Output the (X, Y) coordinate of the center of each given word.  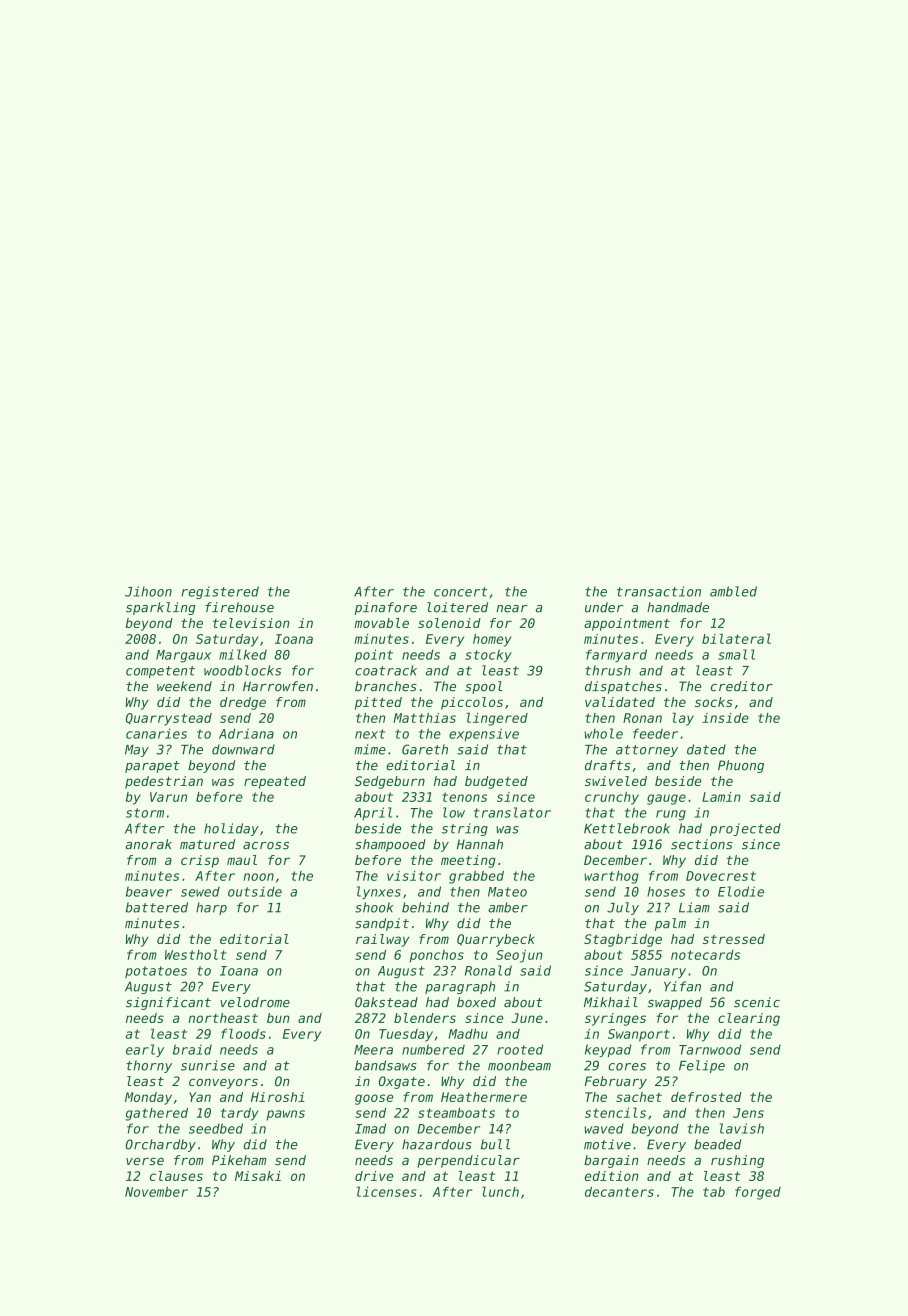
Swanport (639, 1035)
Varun (168, 797)
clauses (176, 1176)
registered (220, 592)
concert (461, 592)
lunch (500, 1191)
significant (168, 1003)
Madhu (468, 1034)
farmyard (616, 655)
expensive (484, 734)
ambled (733, 591)
